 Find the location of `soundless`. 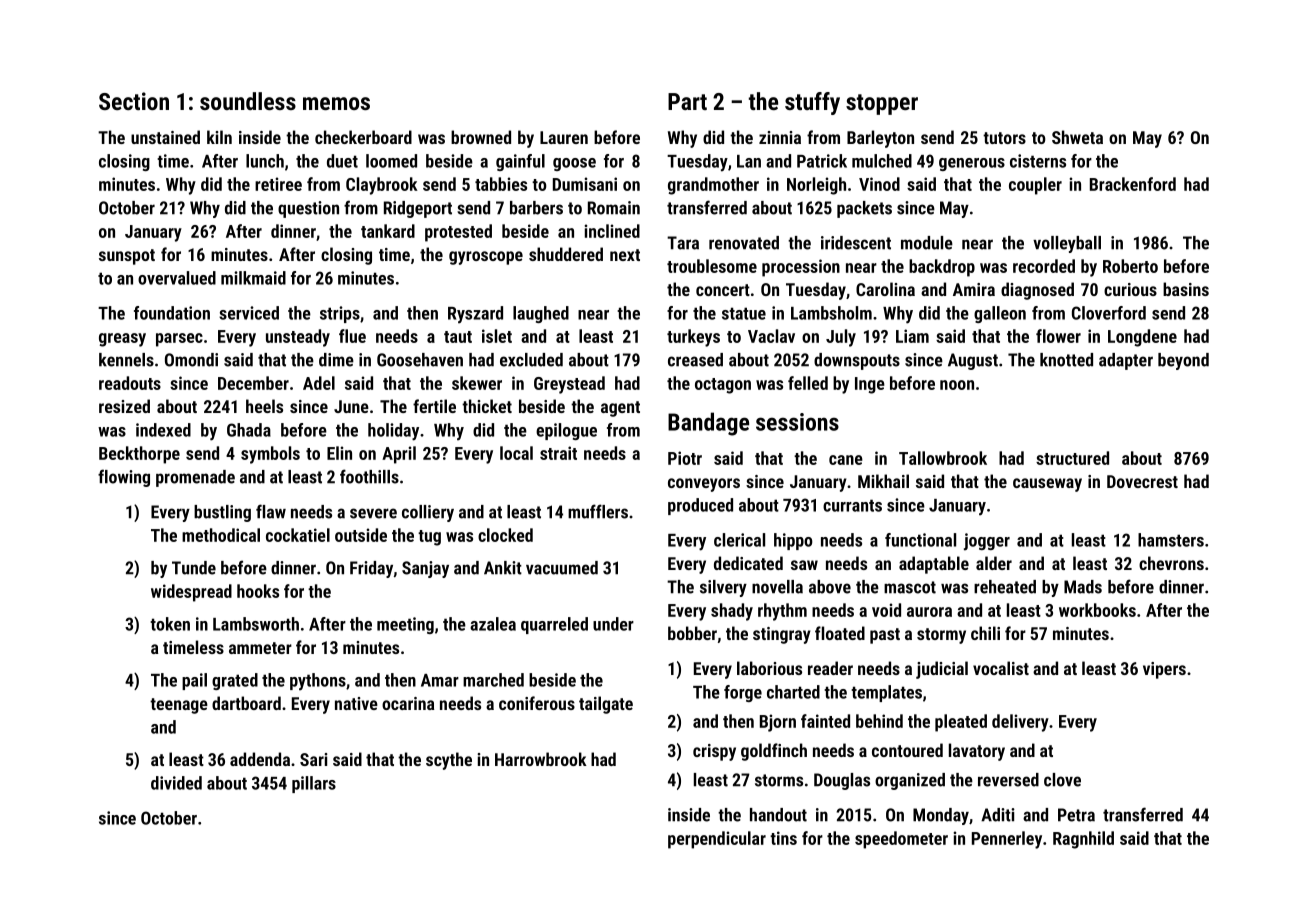

soundless is located at coordinates (248, 101).
